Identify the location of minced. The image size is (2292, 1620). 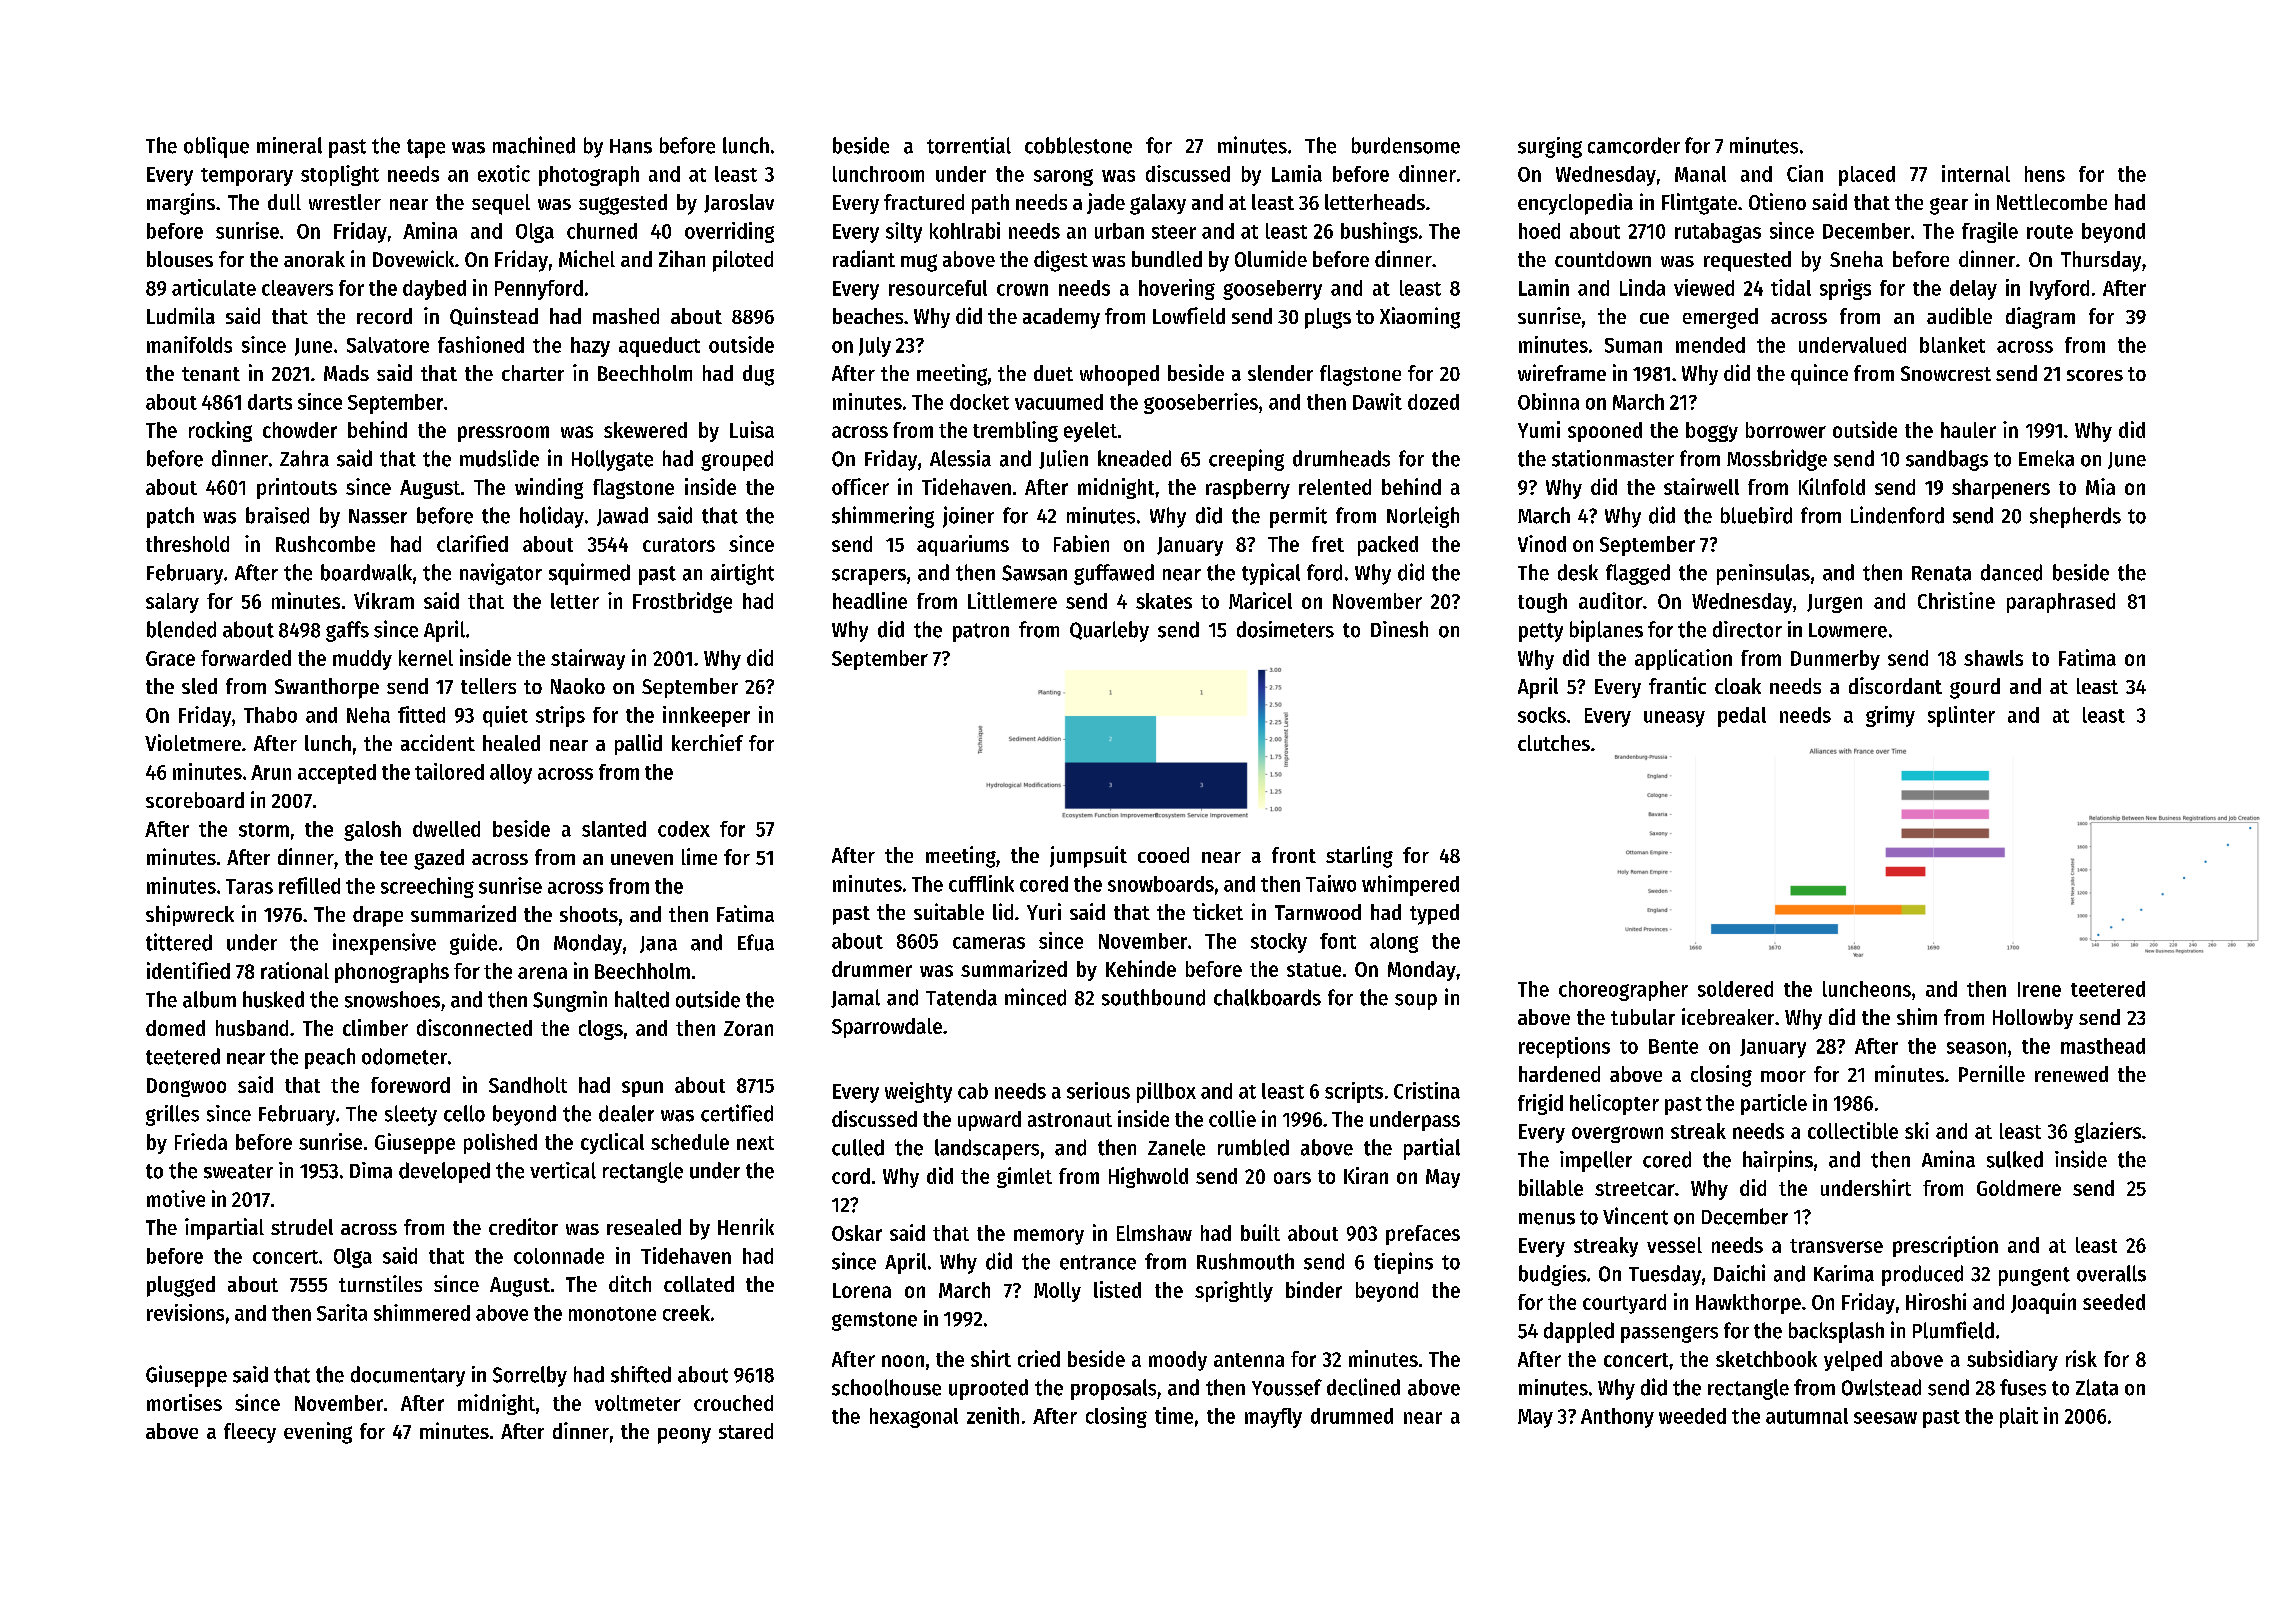
(1035, 997).
